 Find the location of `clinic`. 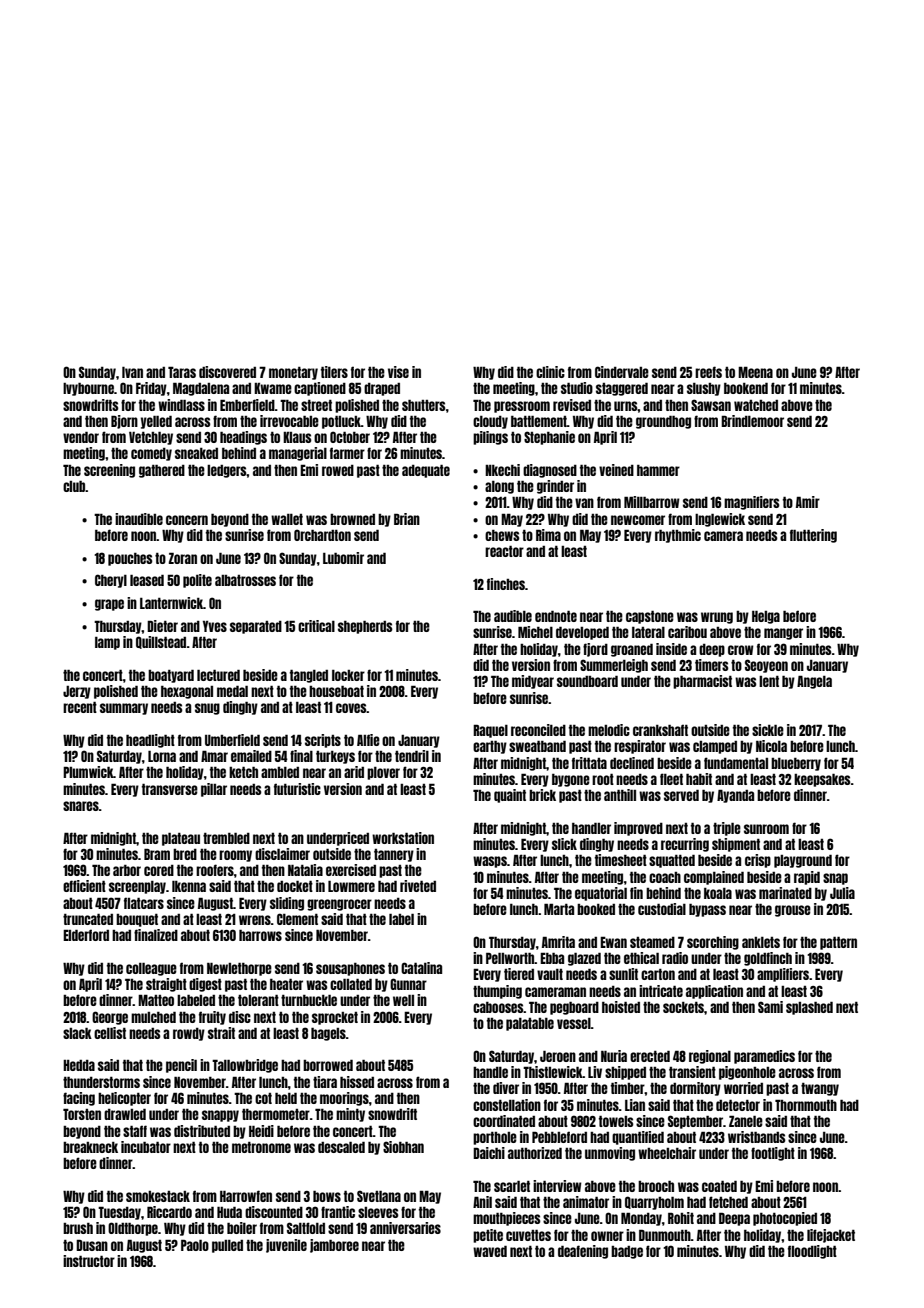

clinic is located at coordinates (550, 372).
